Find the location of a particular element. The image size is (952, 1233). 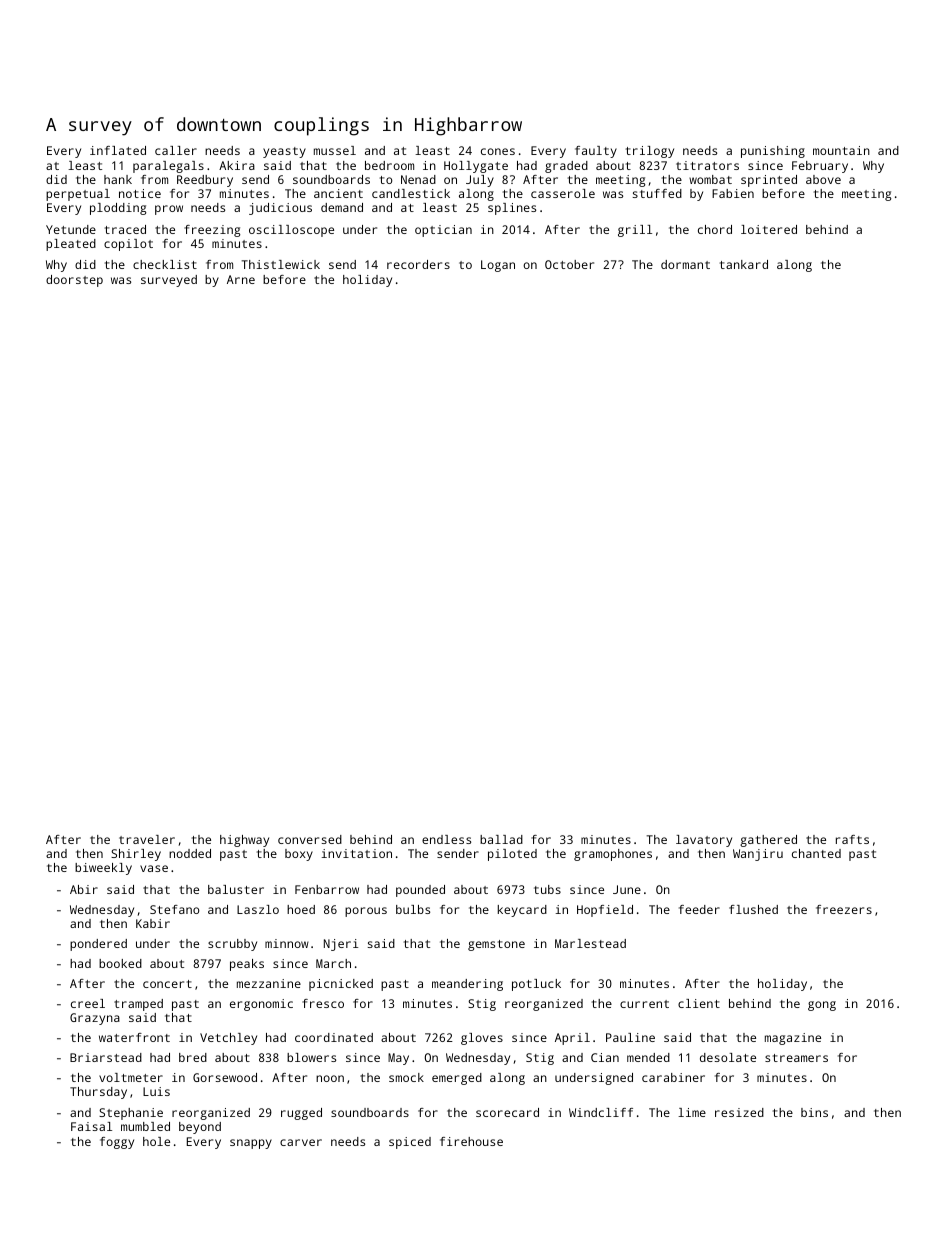

biweekly is located at coordinates (103, 869).
